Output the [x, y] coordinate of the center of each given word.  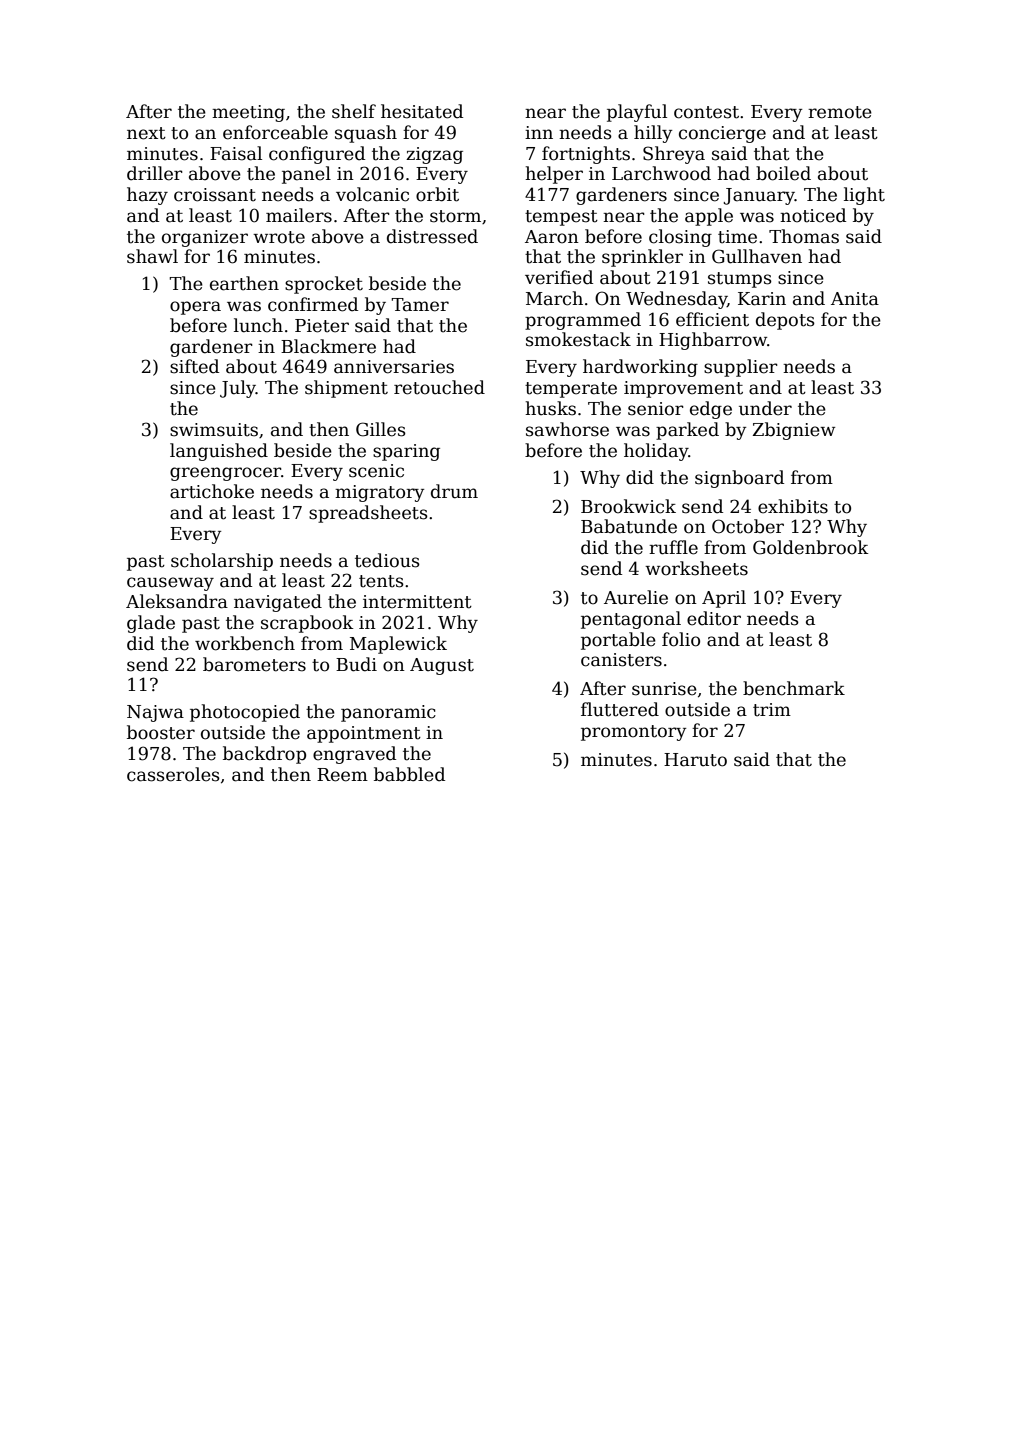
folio [681, 639]
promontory [634, 733]
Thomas [804, 236]
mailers [299, 215]
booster [161, 732]
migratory [380, 493]
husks [550, 408]
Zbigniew [793, 431]
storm [455, 216]
